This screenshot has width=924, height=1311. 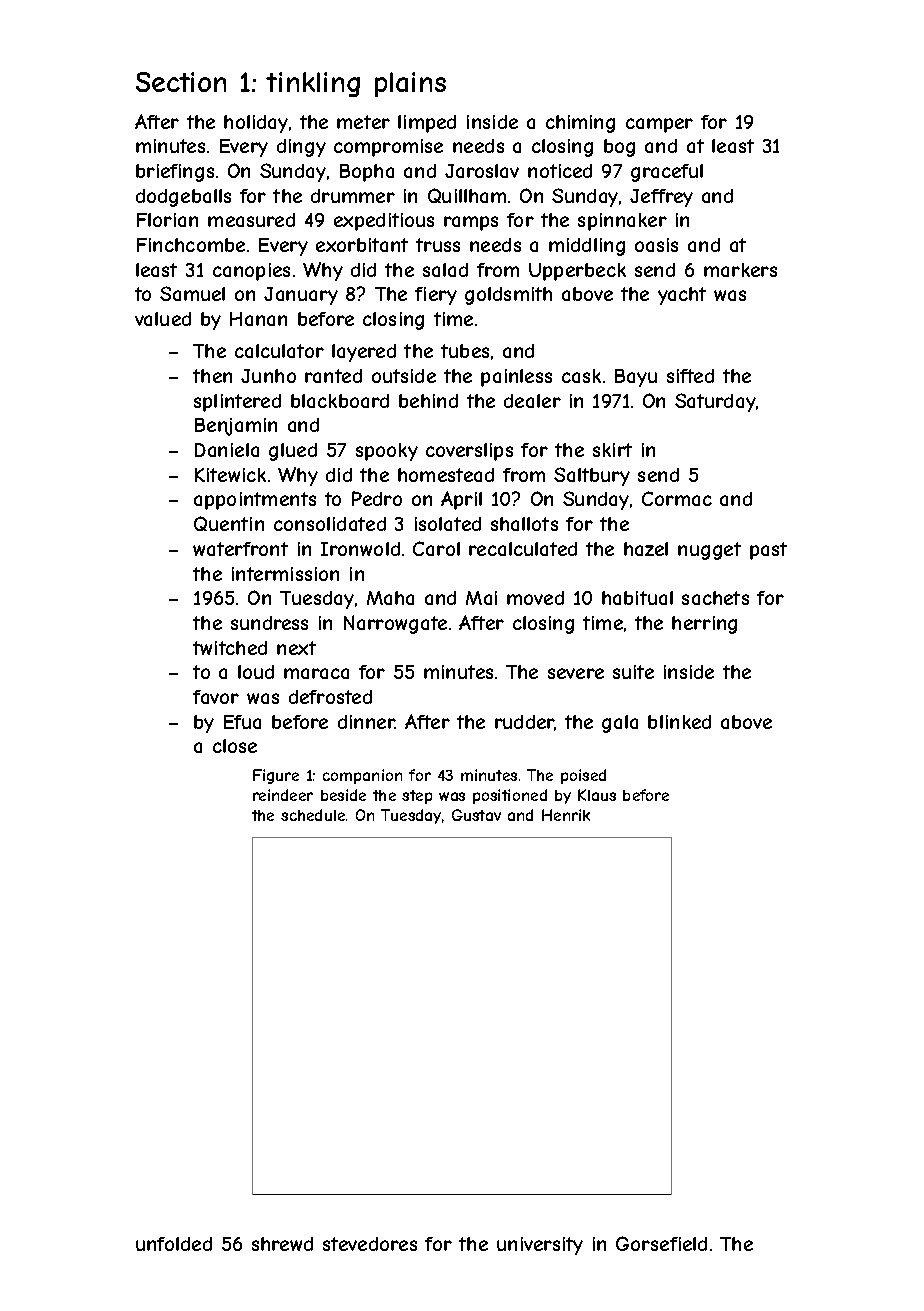 What do you see at coordinates (704, 625) in the screenshot?
I see `herring` at bounding box center [704, 625].
